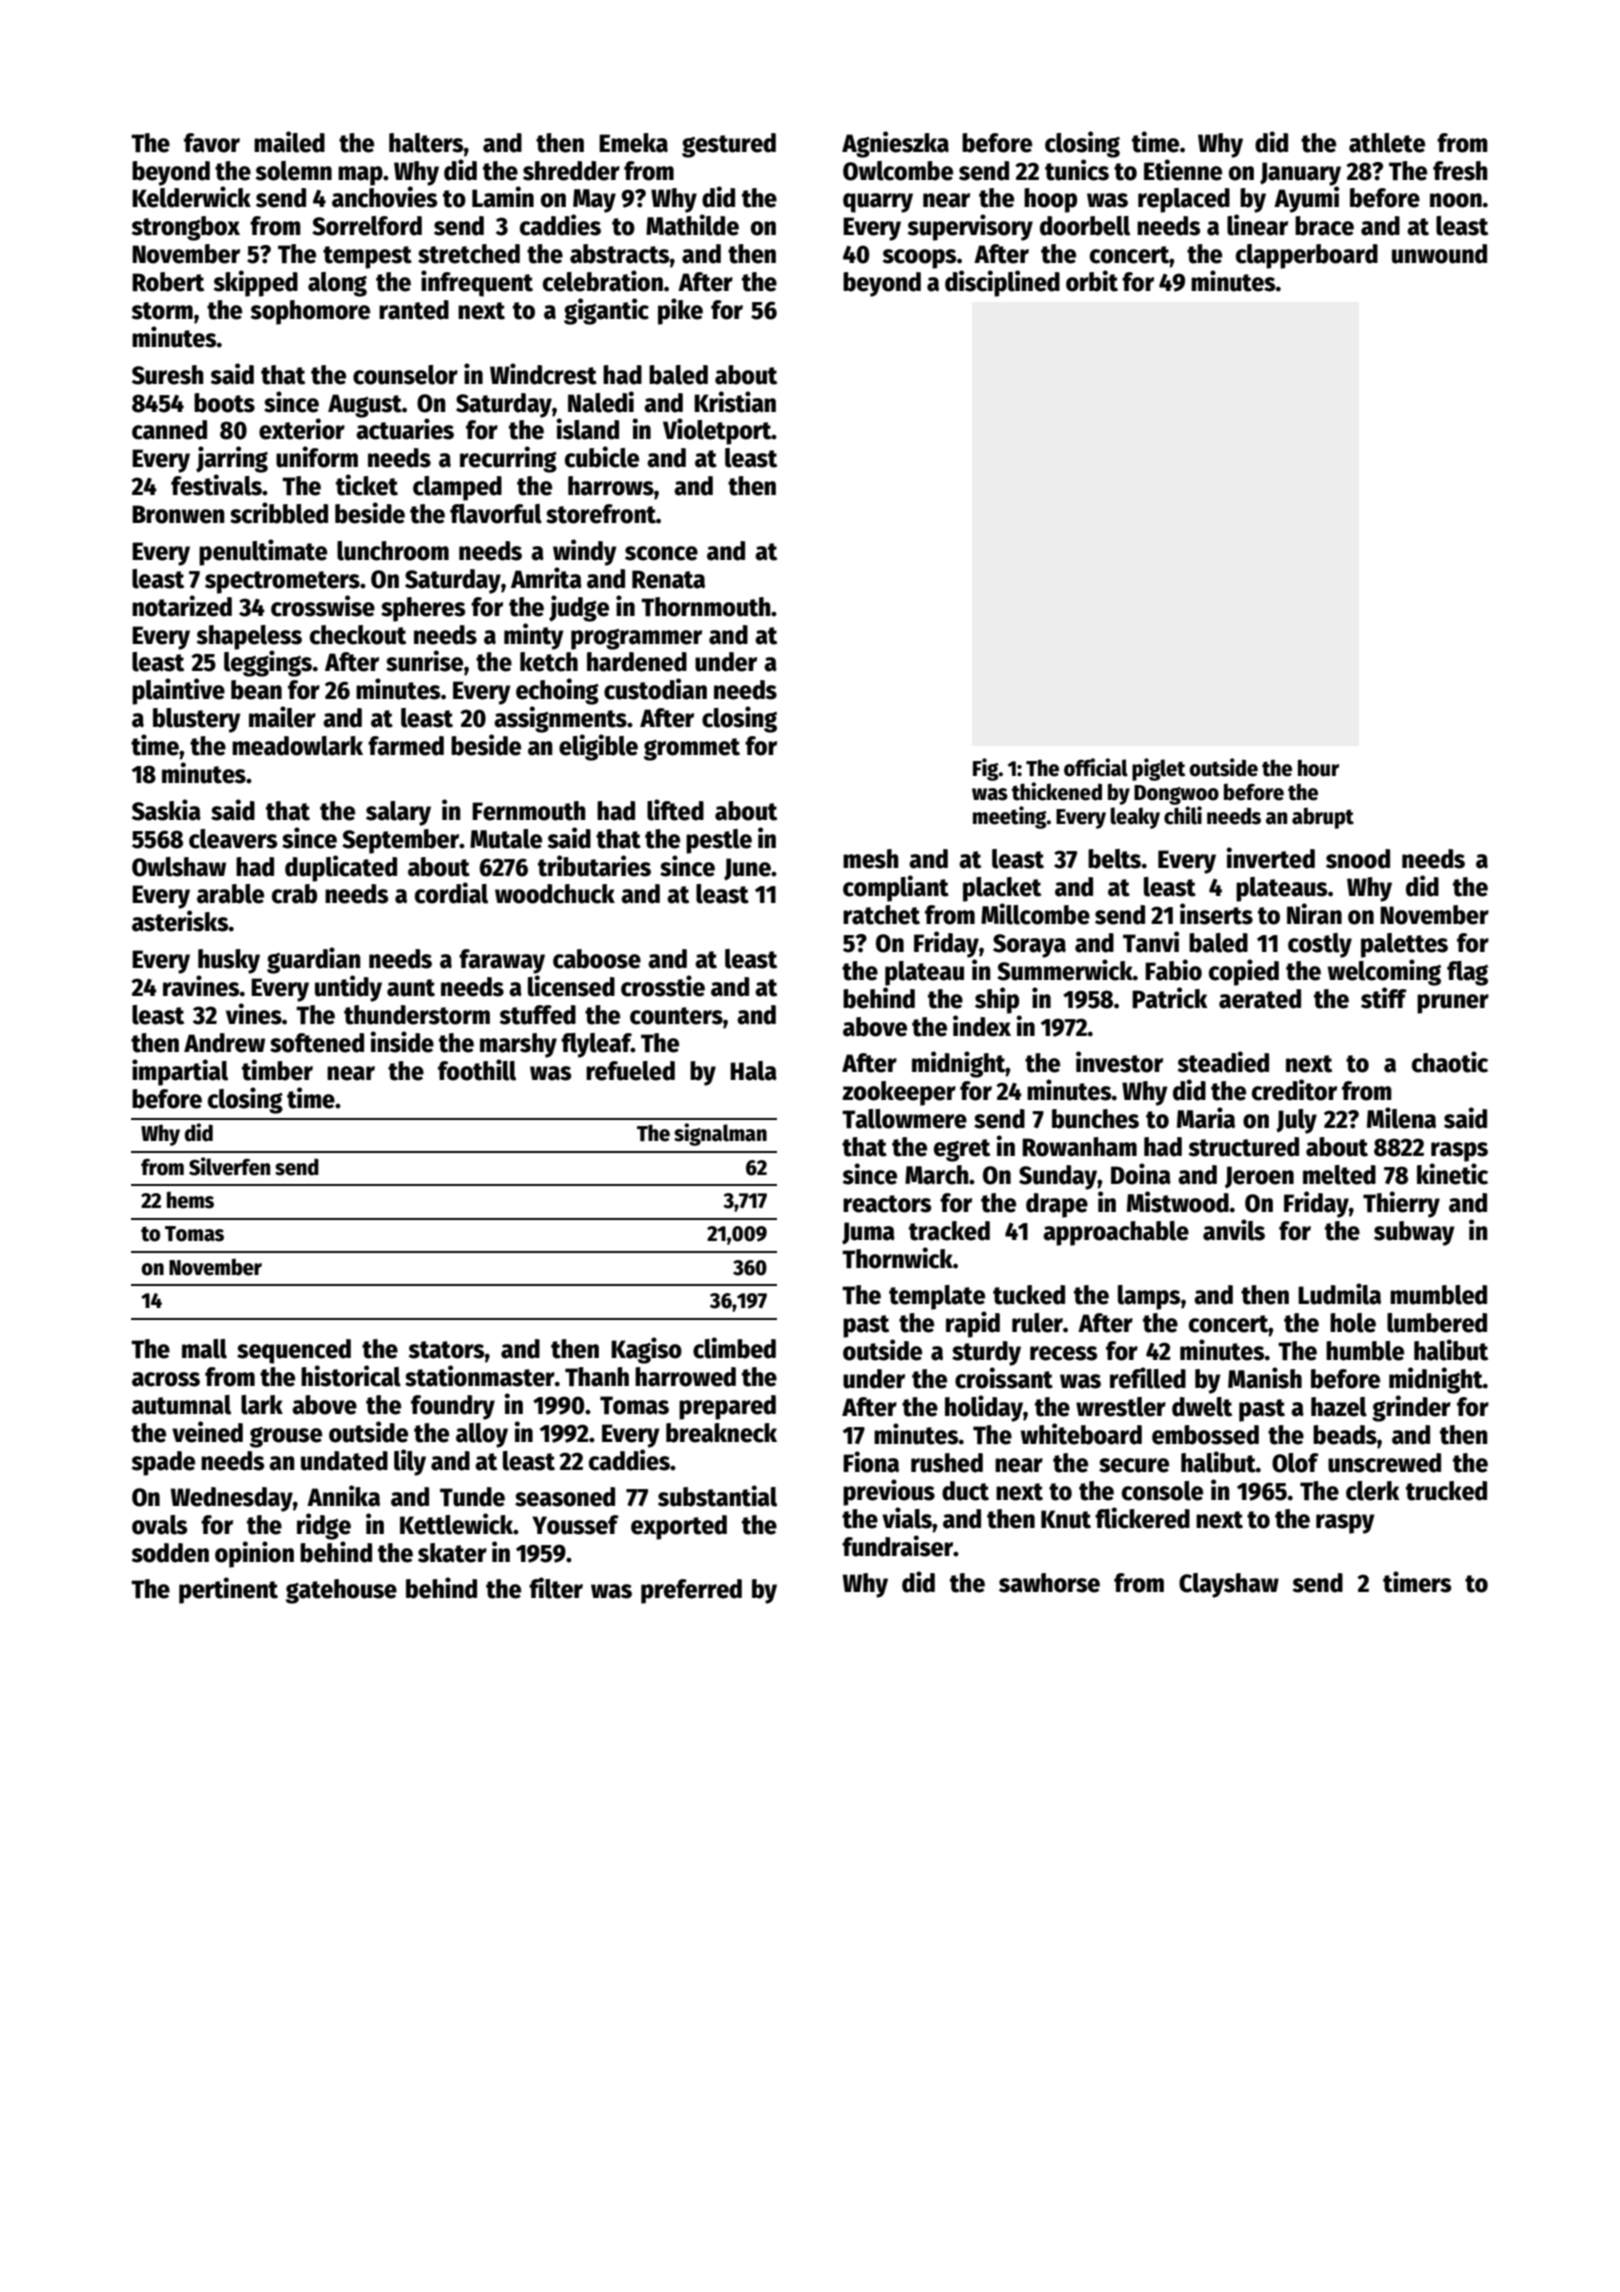  I want to click on pestle, so click(719, 841).
